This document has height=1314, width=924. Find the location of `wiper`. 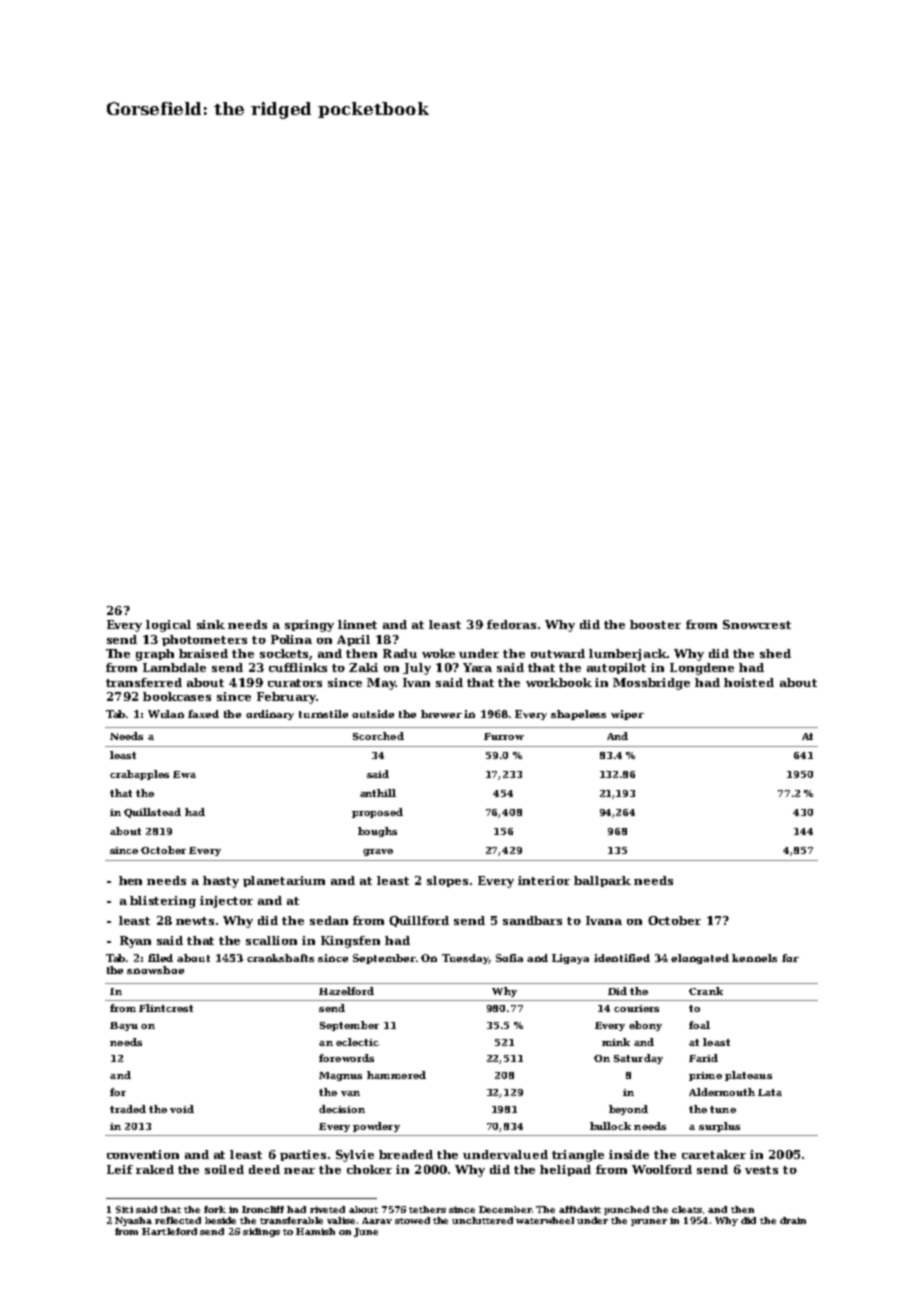

wiper is located at coordinates (627, 715).
